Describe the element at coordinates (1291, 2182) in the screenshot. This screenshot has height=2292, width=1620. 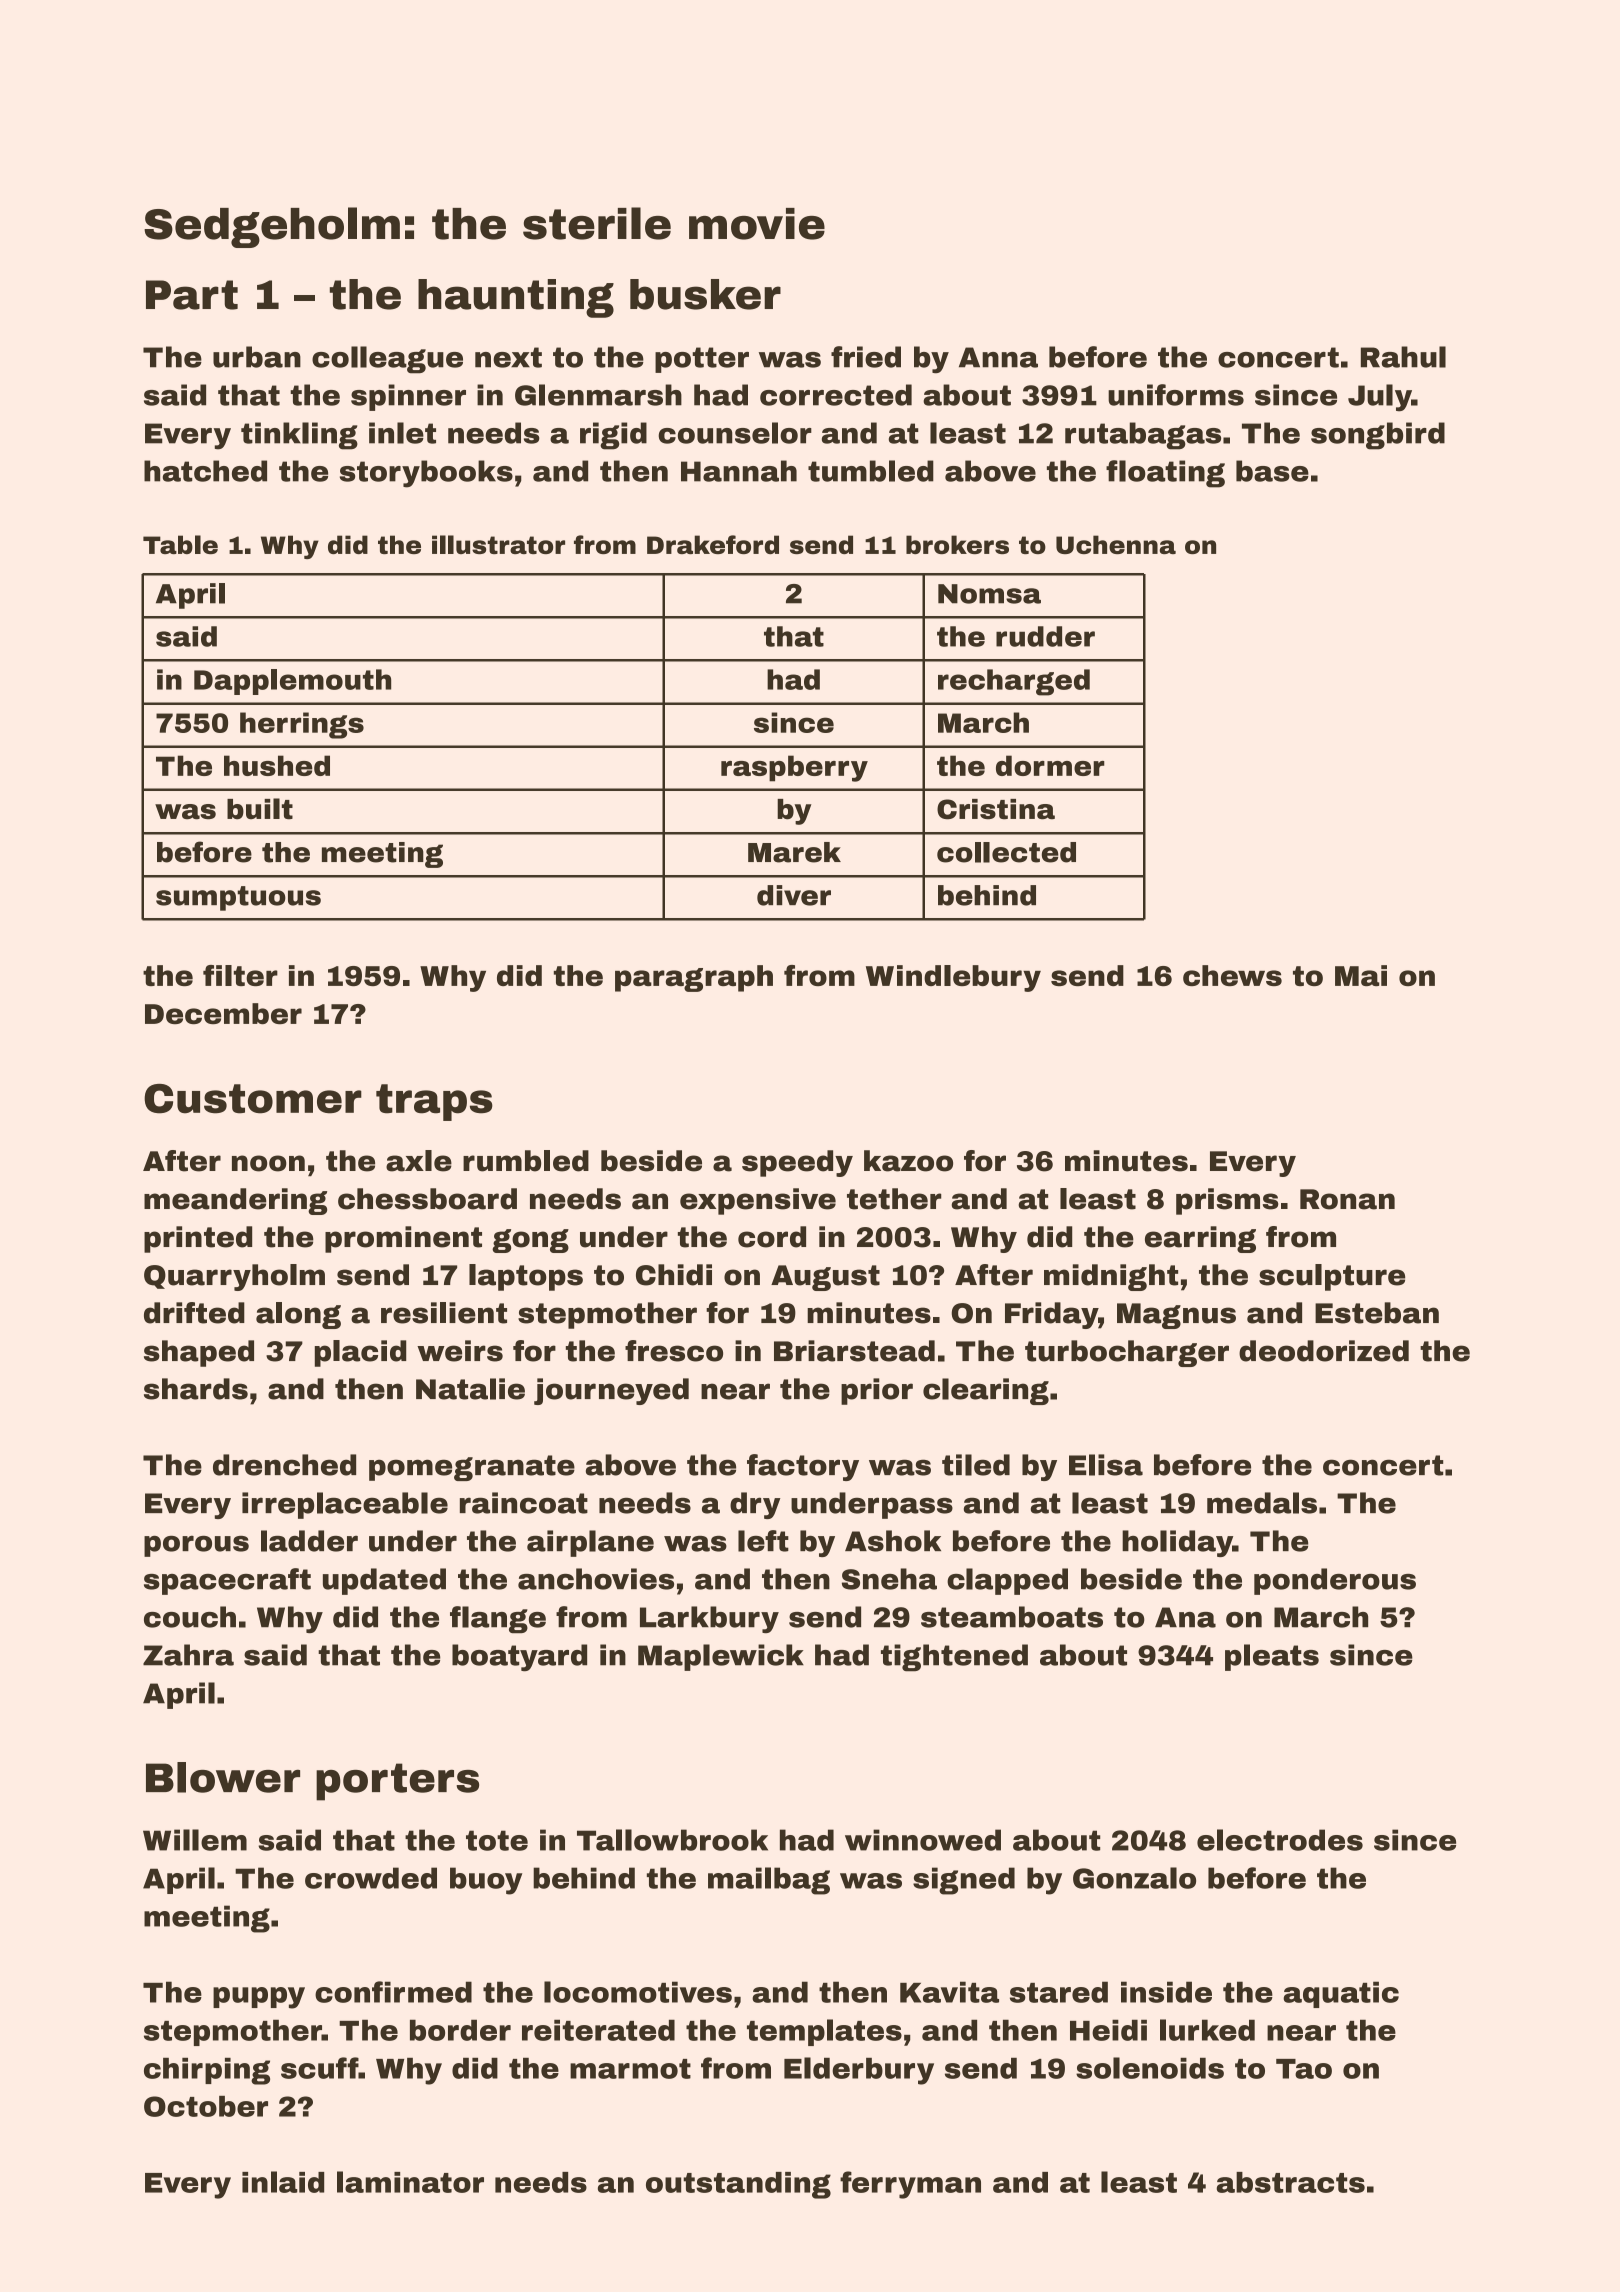
I see `abstracts` at that location.
